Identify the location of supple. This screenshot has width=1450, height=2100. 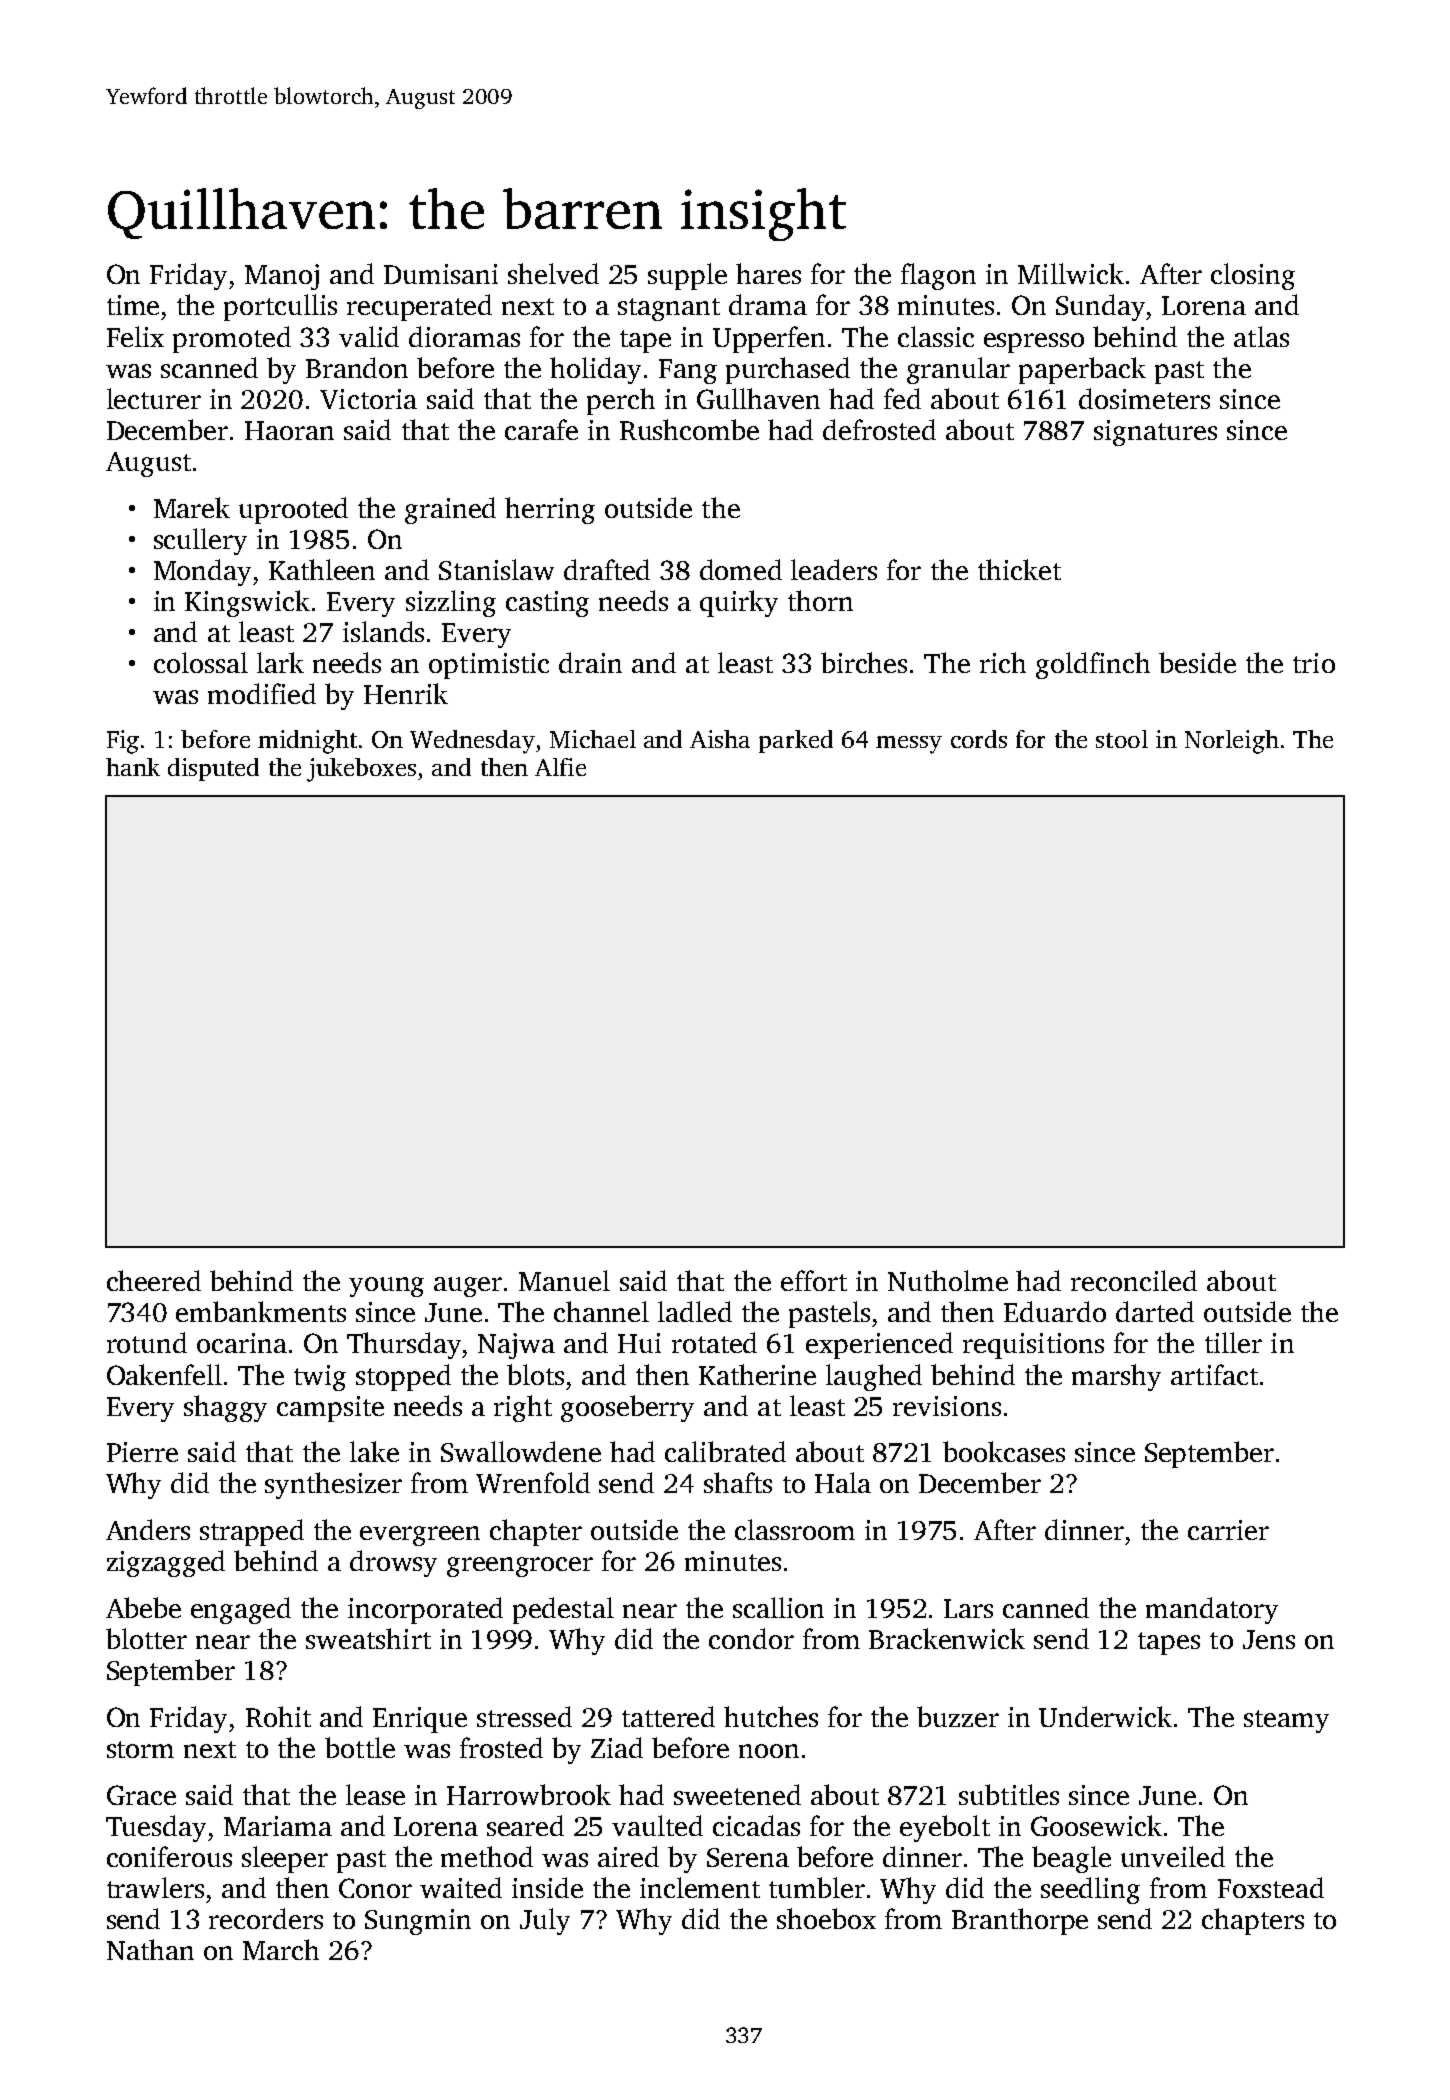
(687, 276).
